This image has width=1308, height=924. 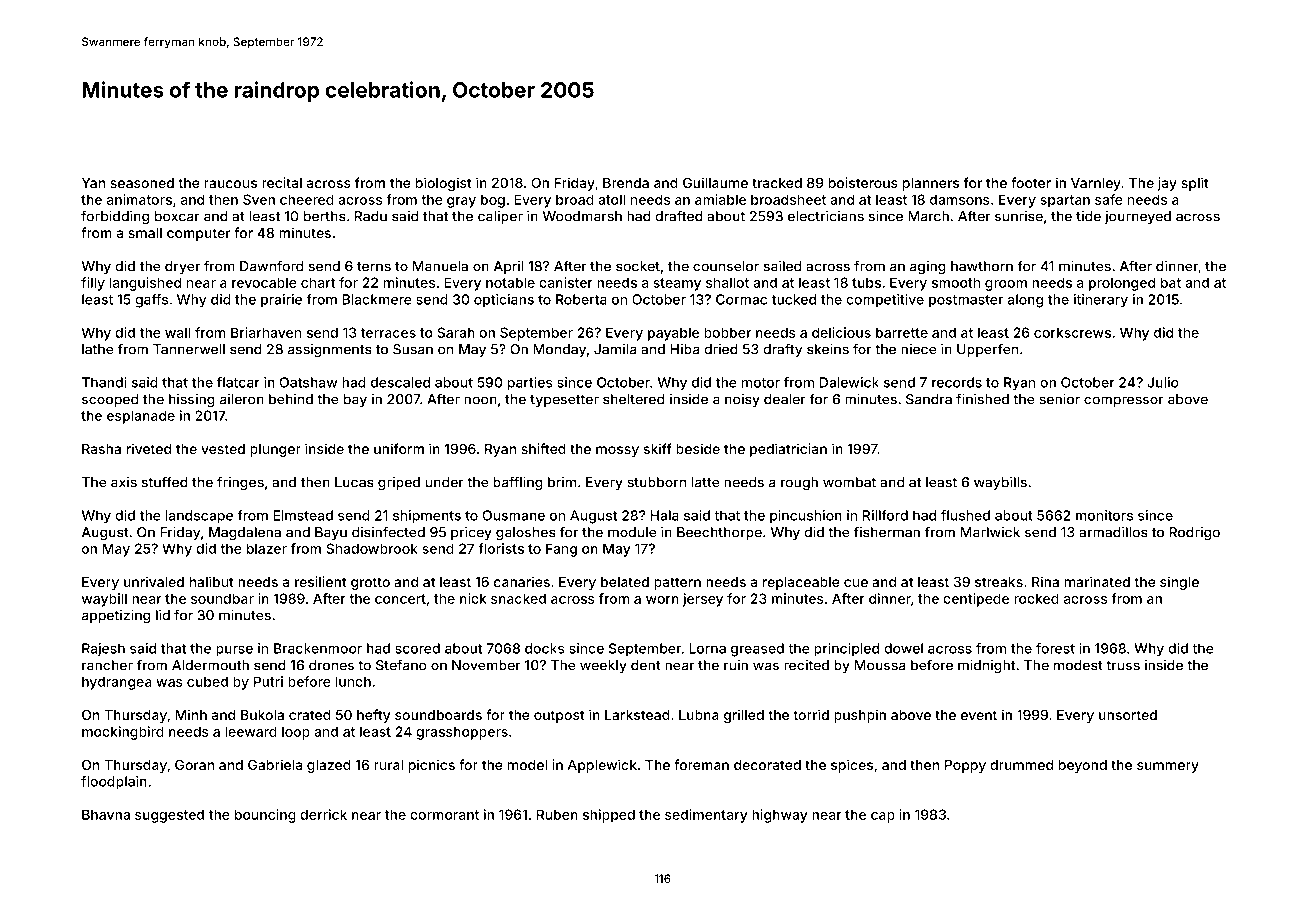 What do you see at coordinates (1122, 284) in the image?
I see `prolonged` at bounding box center [1122, 284].
